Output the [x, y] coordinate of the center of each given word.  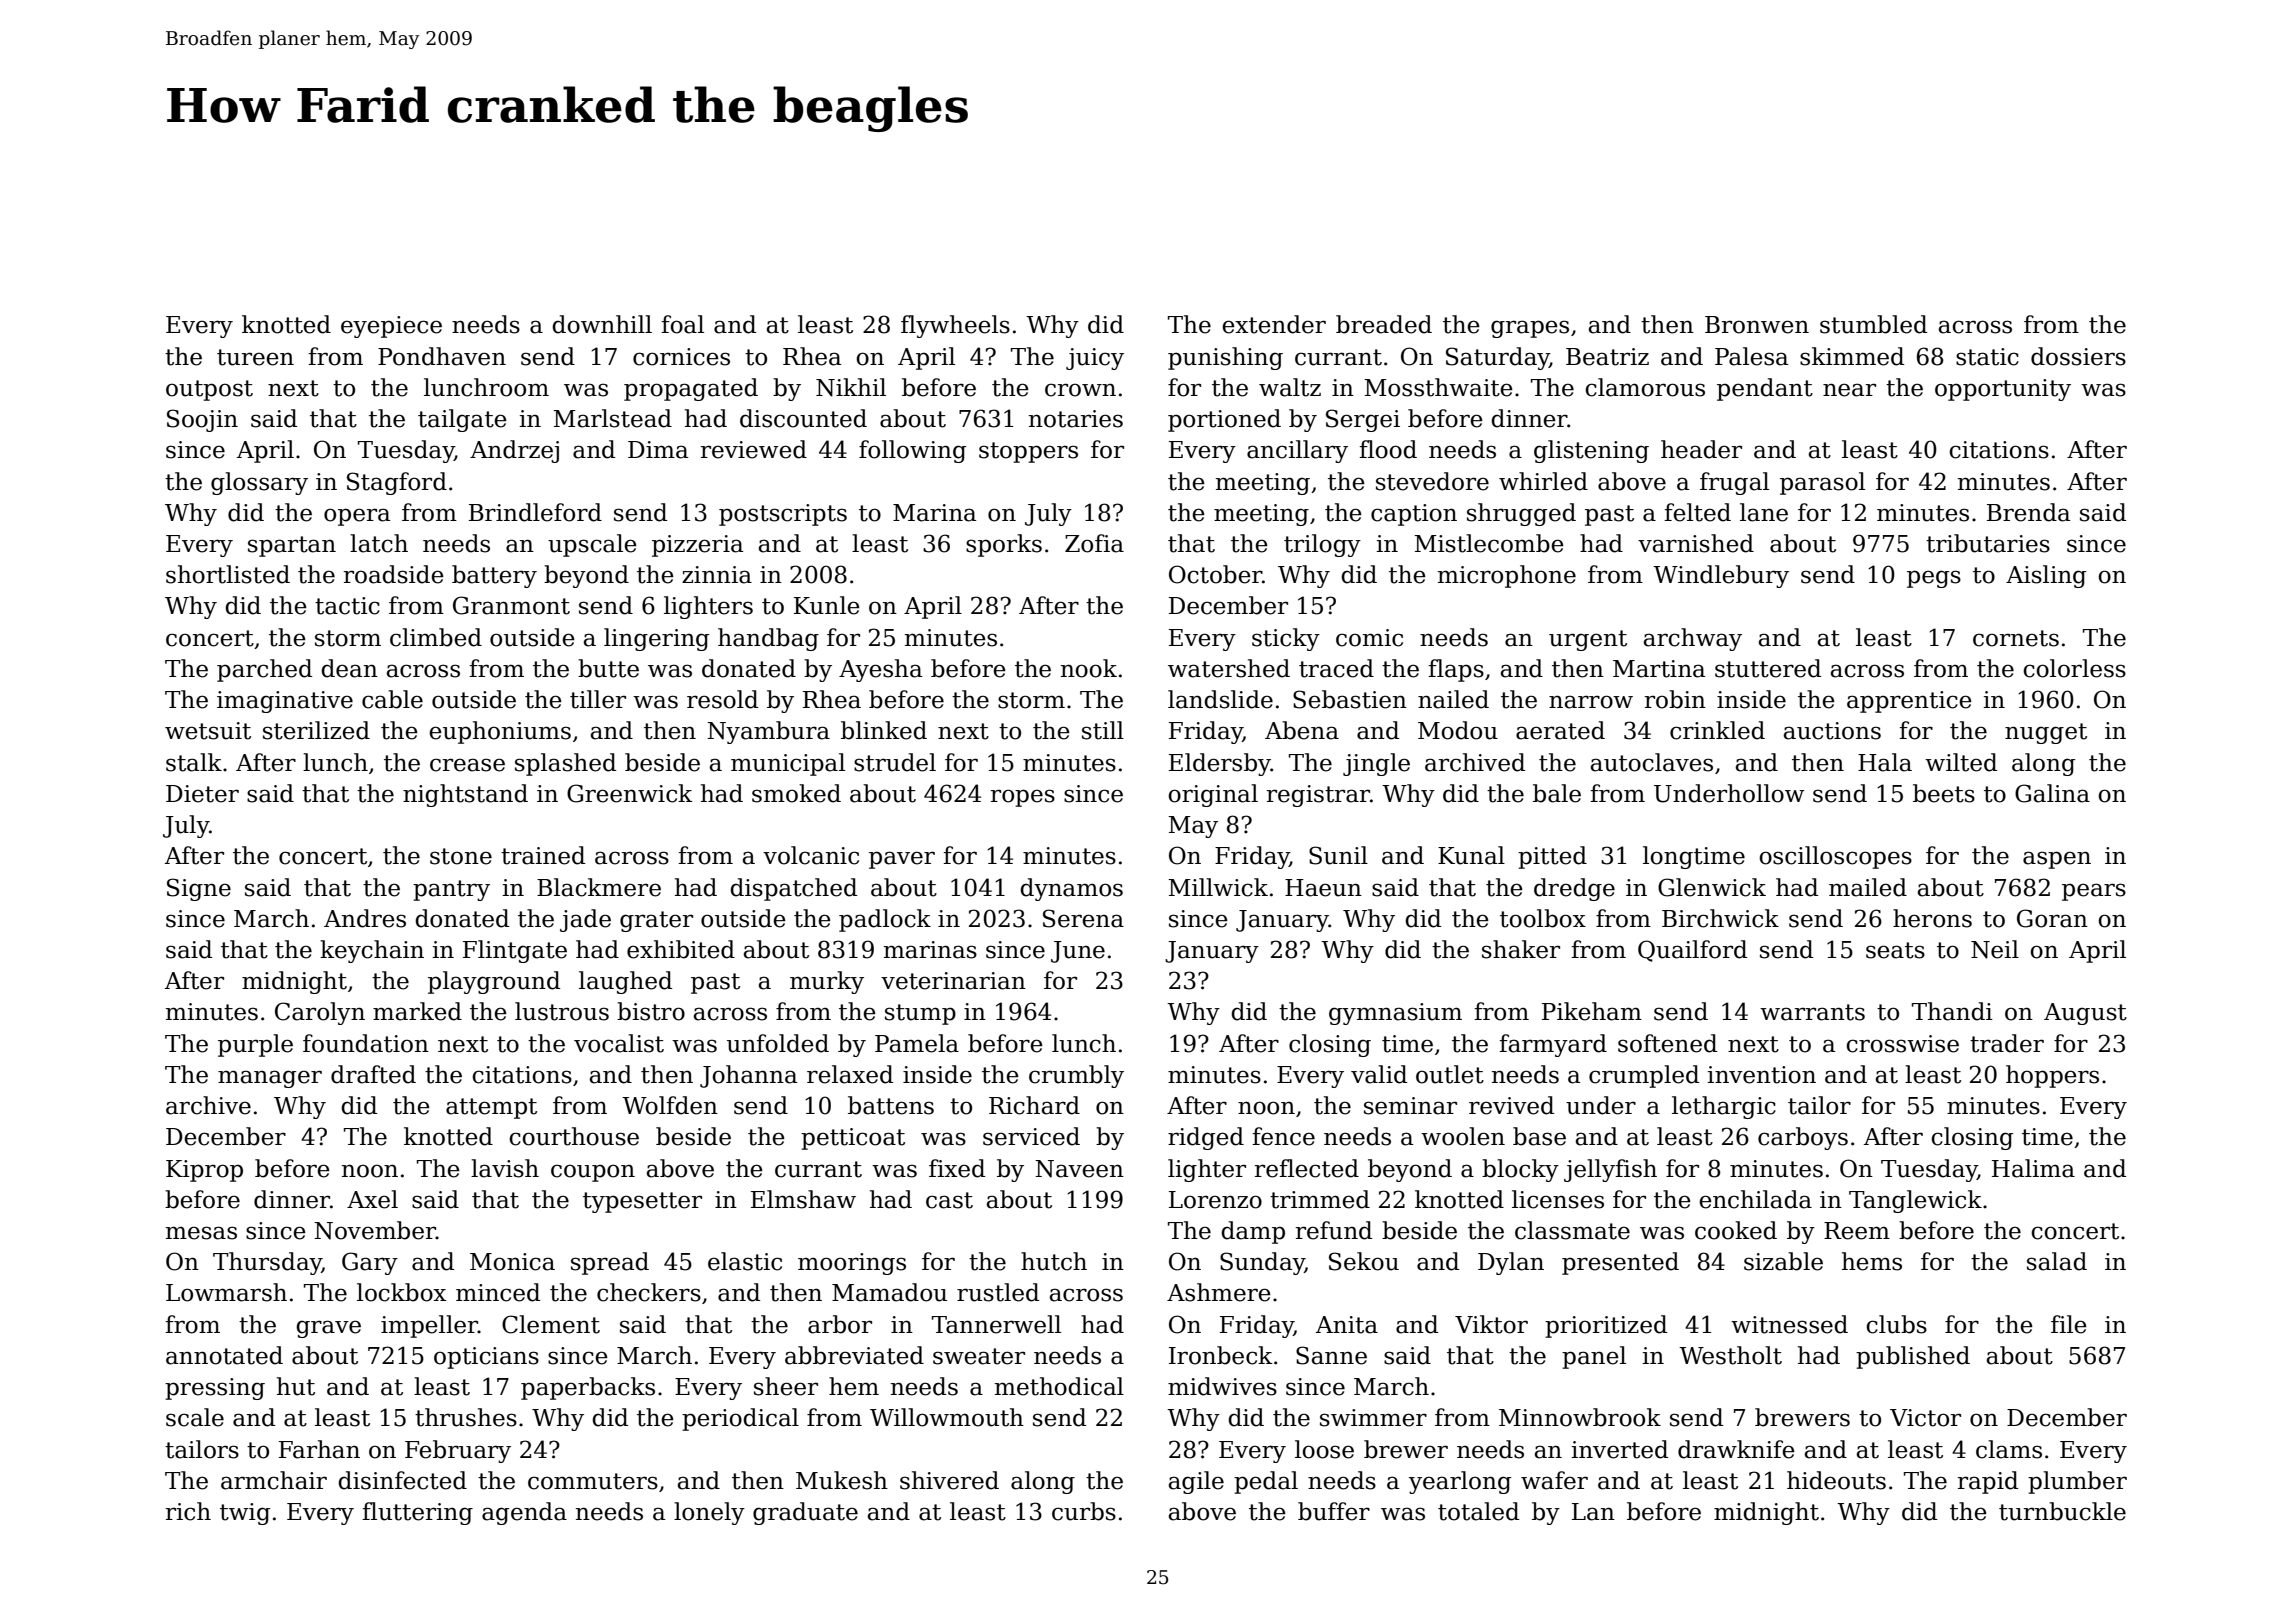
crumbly [1076, 1076]
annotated [224, 1355]
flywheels [955, 326]
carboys [1803, 1138]
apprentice [1909, 702]
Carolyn [320, 1013]
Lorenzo [1215, 1200]
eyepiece [391, 327]
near [1849, 390]
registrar [1318, 796]
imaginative [285, 702]
